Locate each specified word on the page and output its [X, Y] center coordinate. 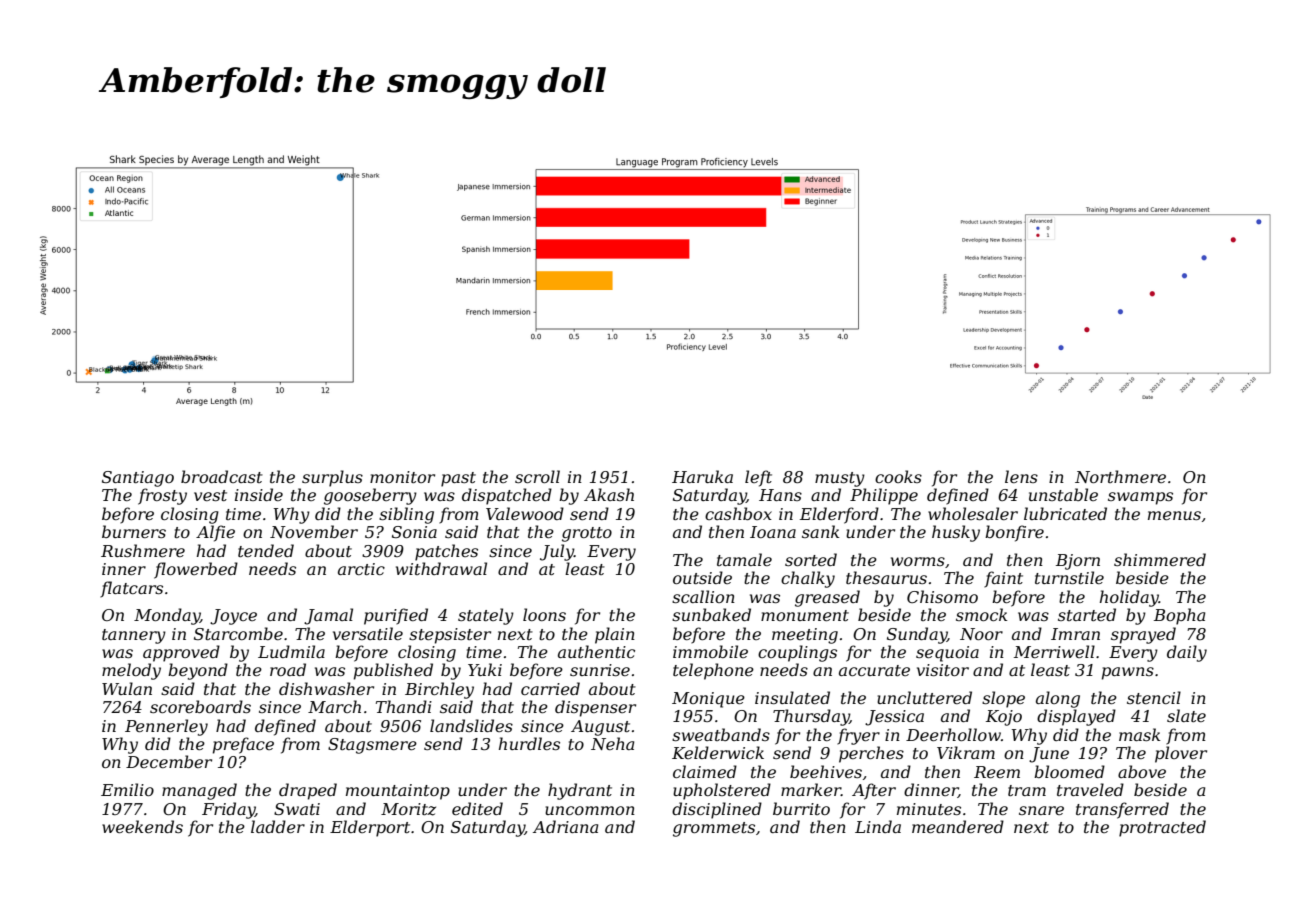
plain [615, 635]
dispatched [507, 496]
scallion [703, 596]
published [393, 671]
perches [871, 754]
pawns [1128, 673]
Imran [1075, 634]
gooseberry [370, 496]
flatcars [131, 589]
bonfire [1014, 533]
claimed [705, 771]
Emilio [127, 789]
